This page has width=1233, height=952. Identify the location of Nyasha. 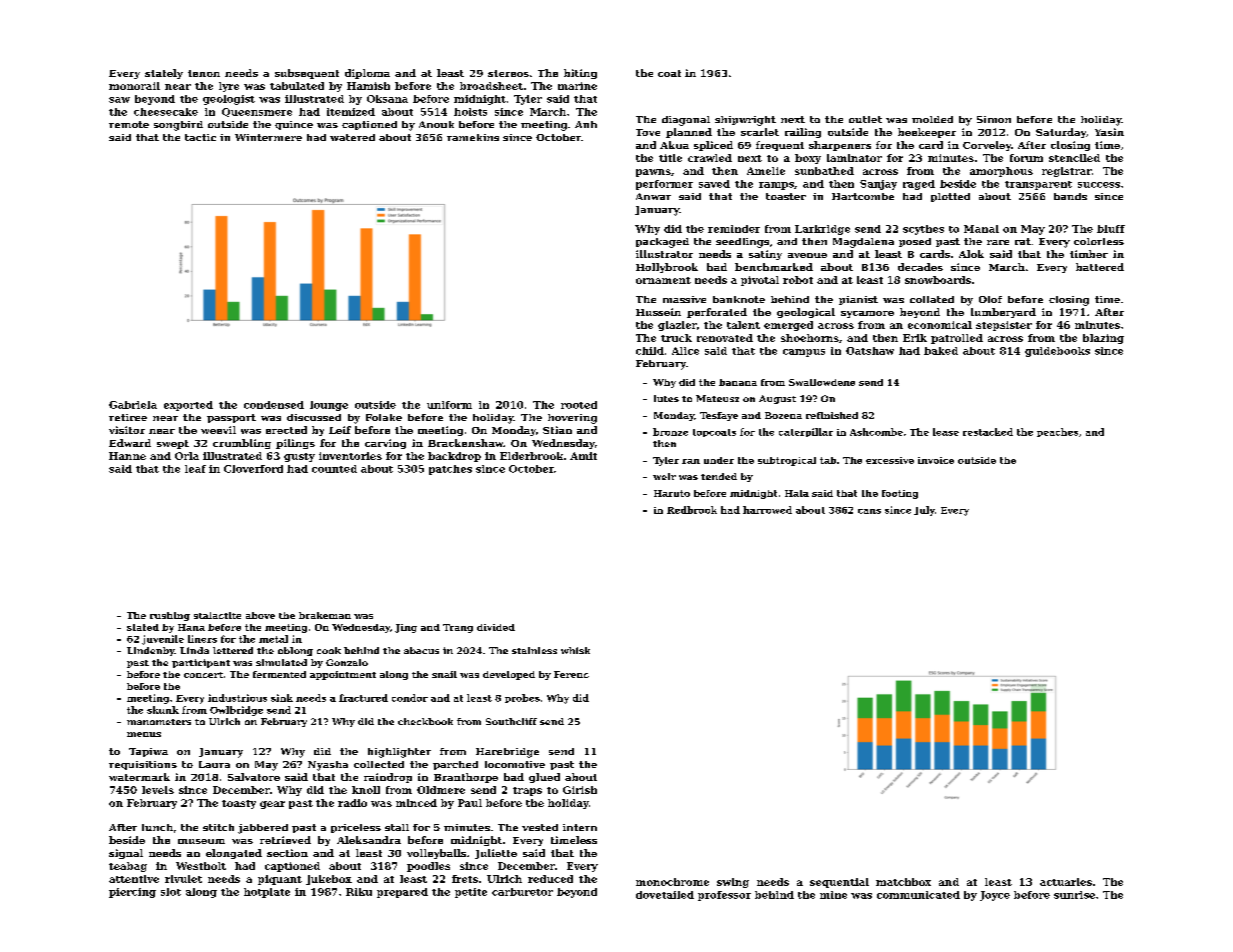
(328, 766).
